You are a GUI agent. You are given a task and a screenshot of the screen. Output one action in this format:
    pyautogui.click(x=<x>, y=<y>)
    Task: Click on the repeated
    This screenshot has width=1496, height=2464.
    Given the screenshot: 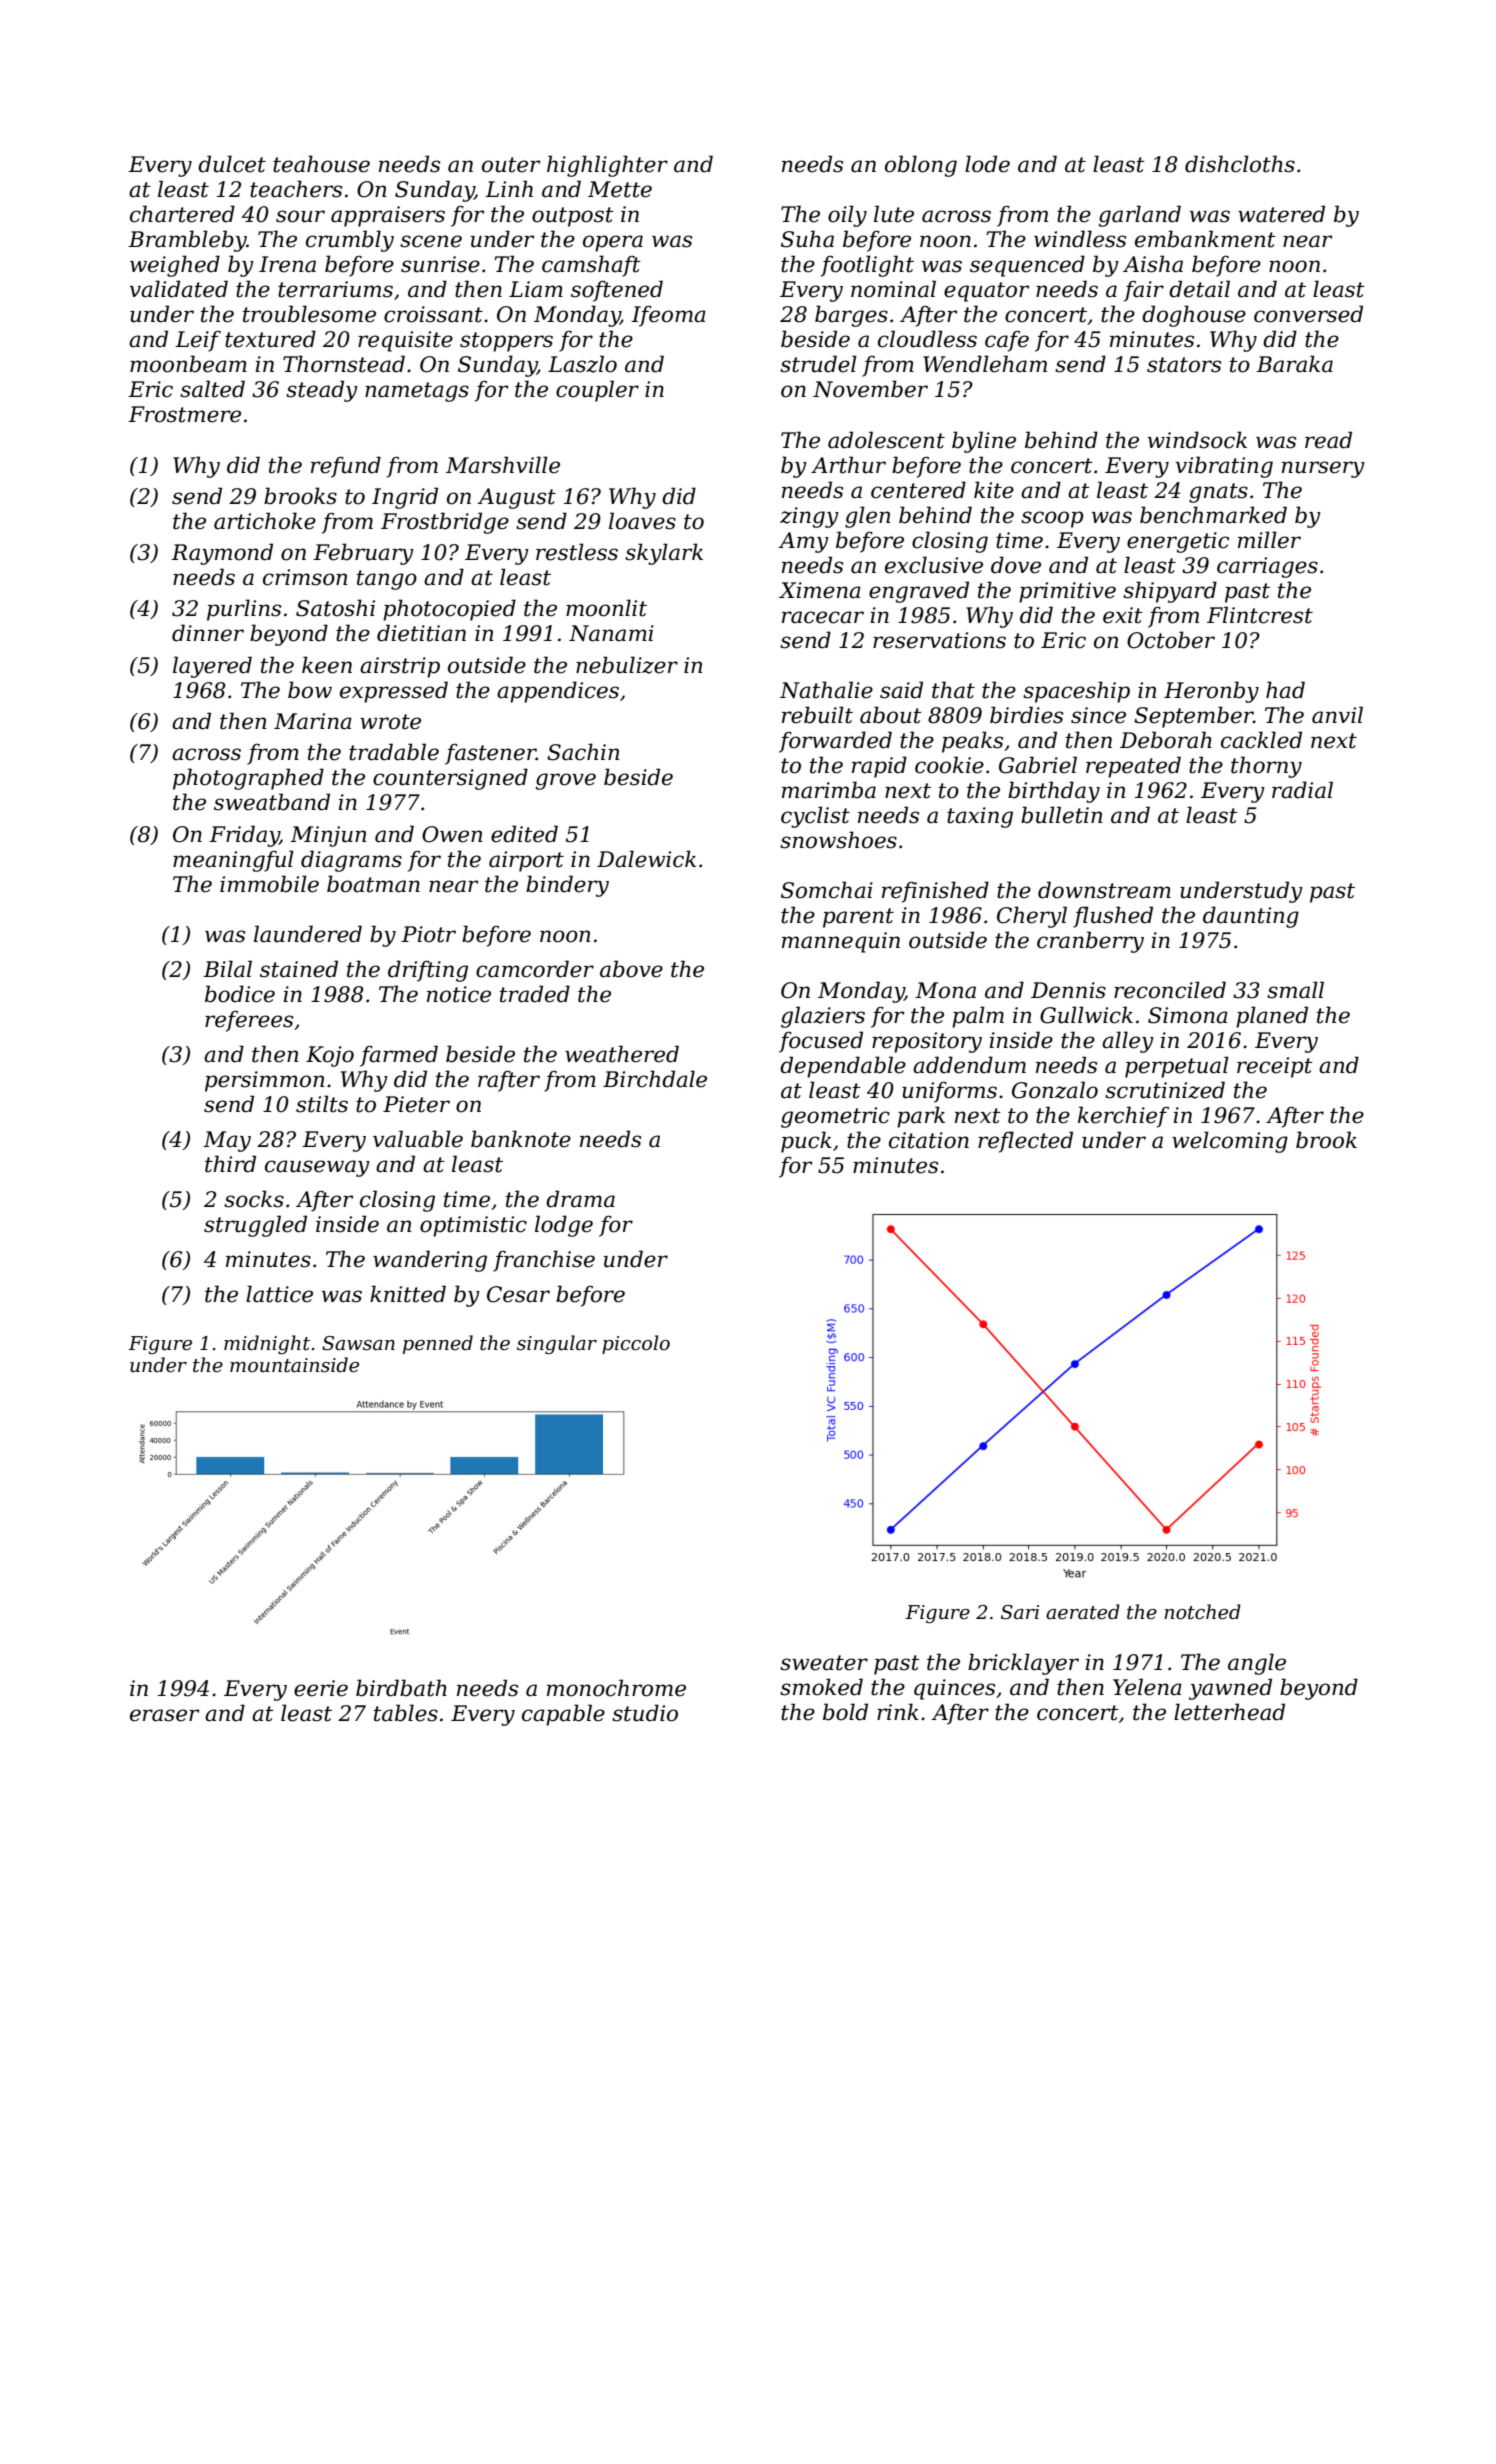 What is the action you would take?
    pyautogui.click(x=1133, y=767)
